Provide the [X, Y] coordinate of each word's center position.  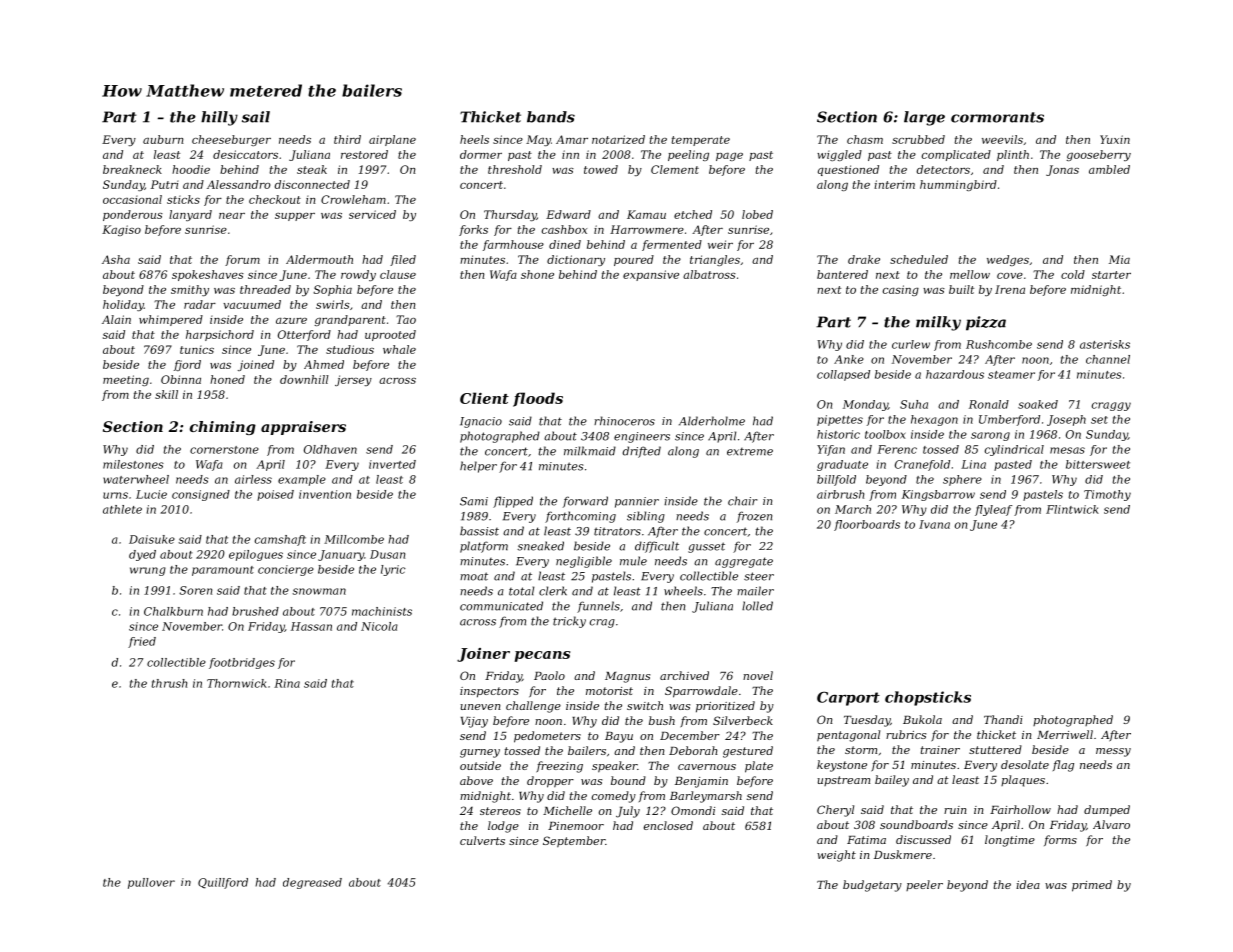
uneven [480, 707]
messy [1113, 752]
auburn [163, 139]
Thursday [510, 215]
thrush [169, 683]
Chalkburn [173, 611]
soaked [1038, 404]
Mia [1119, 259]
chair [743, 501]
